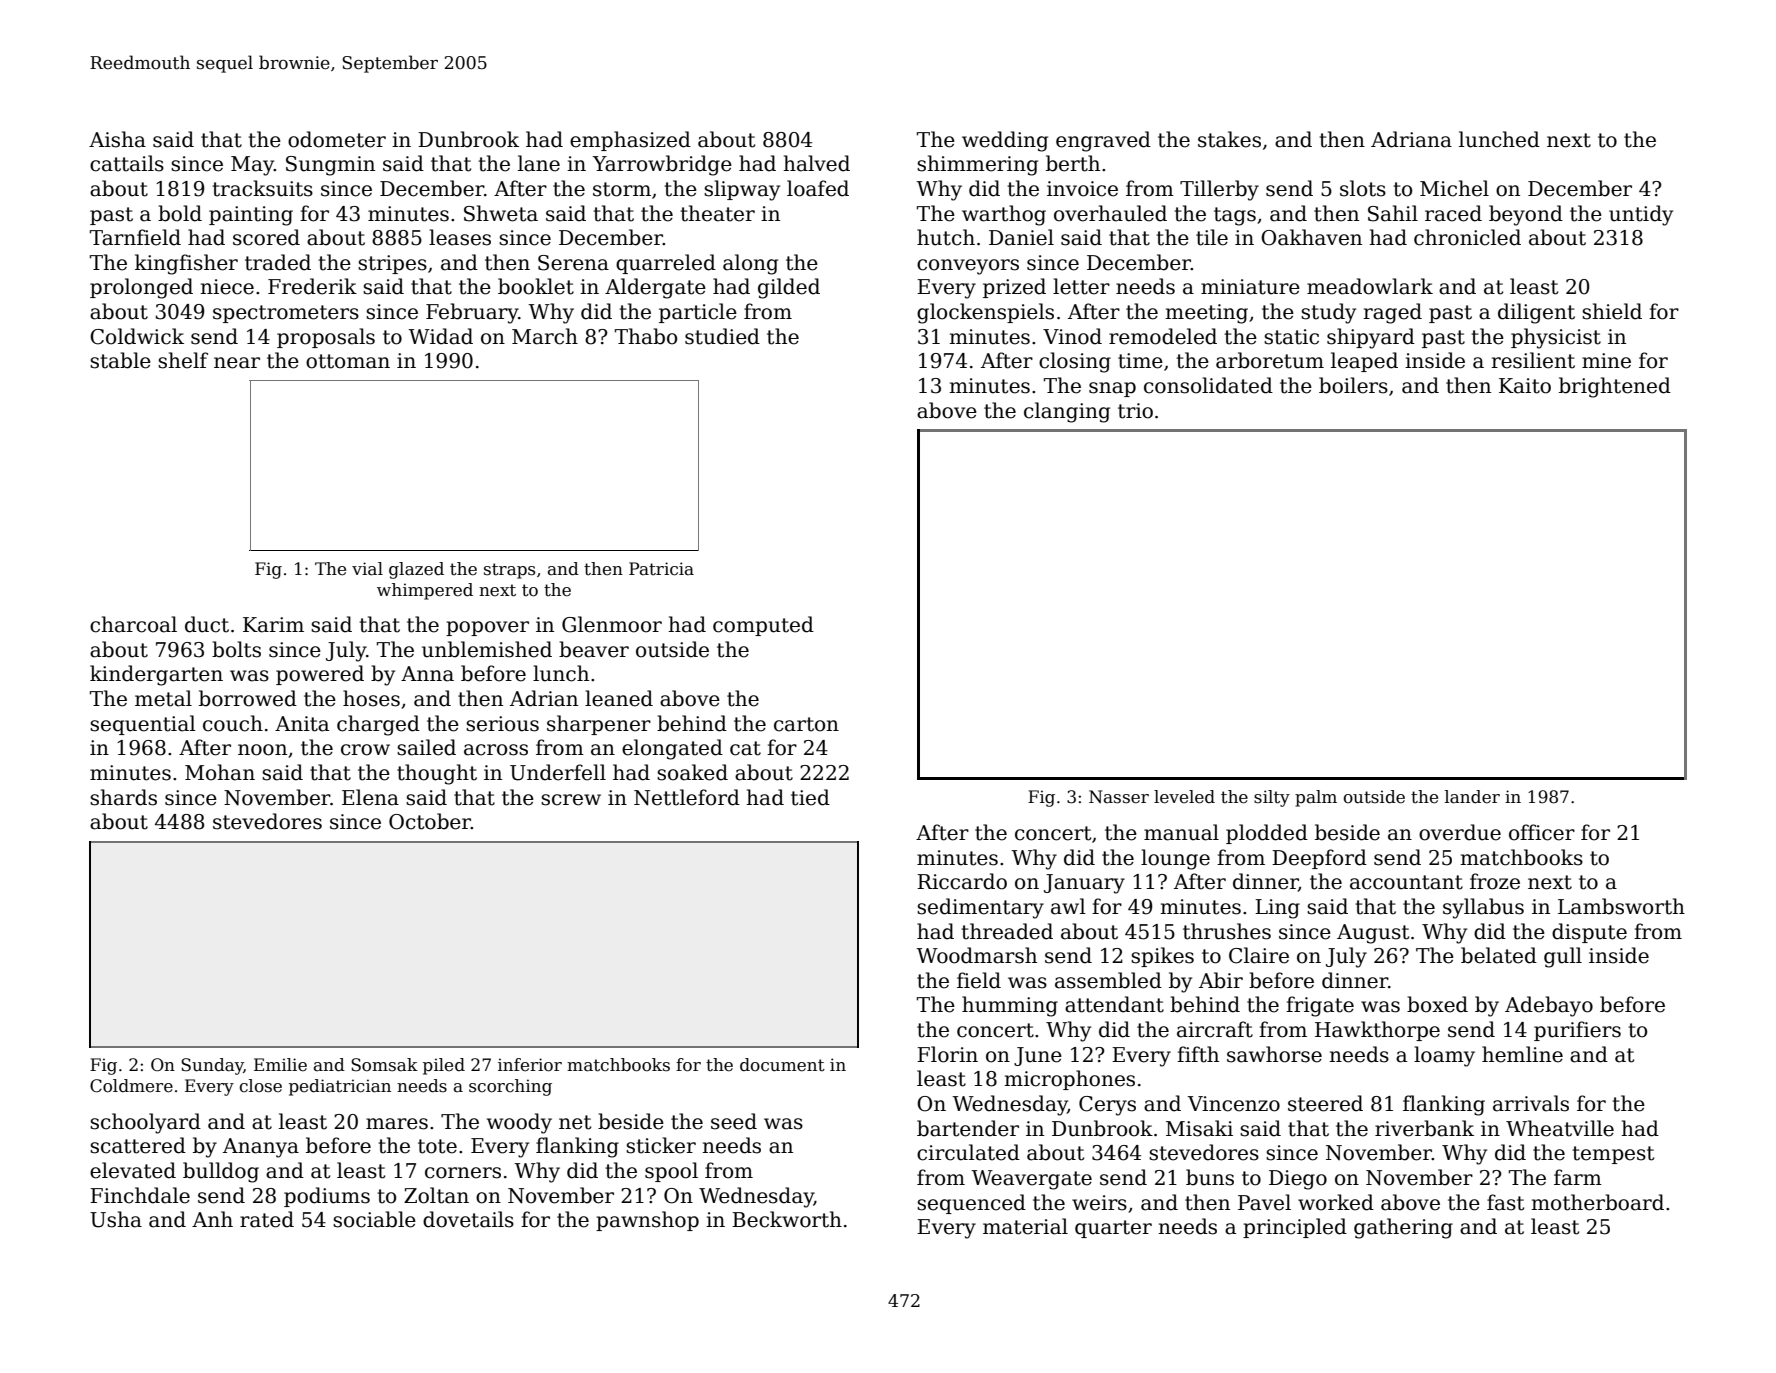 The width and height of the image is (1776, 1373). I want to click on podiums, so click(327, 1197).
